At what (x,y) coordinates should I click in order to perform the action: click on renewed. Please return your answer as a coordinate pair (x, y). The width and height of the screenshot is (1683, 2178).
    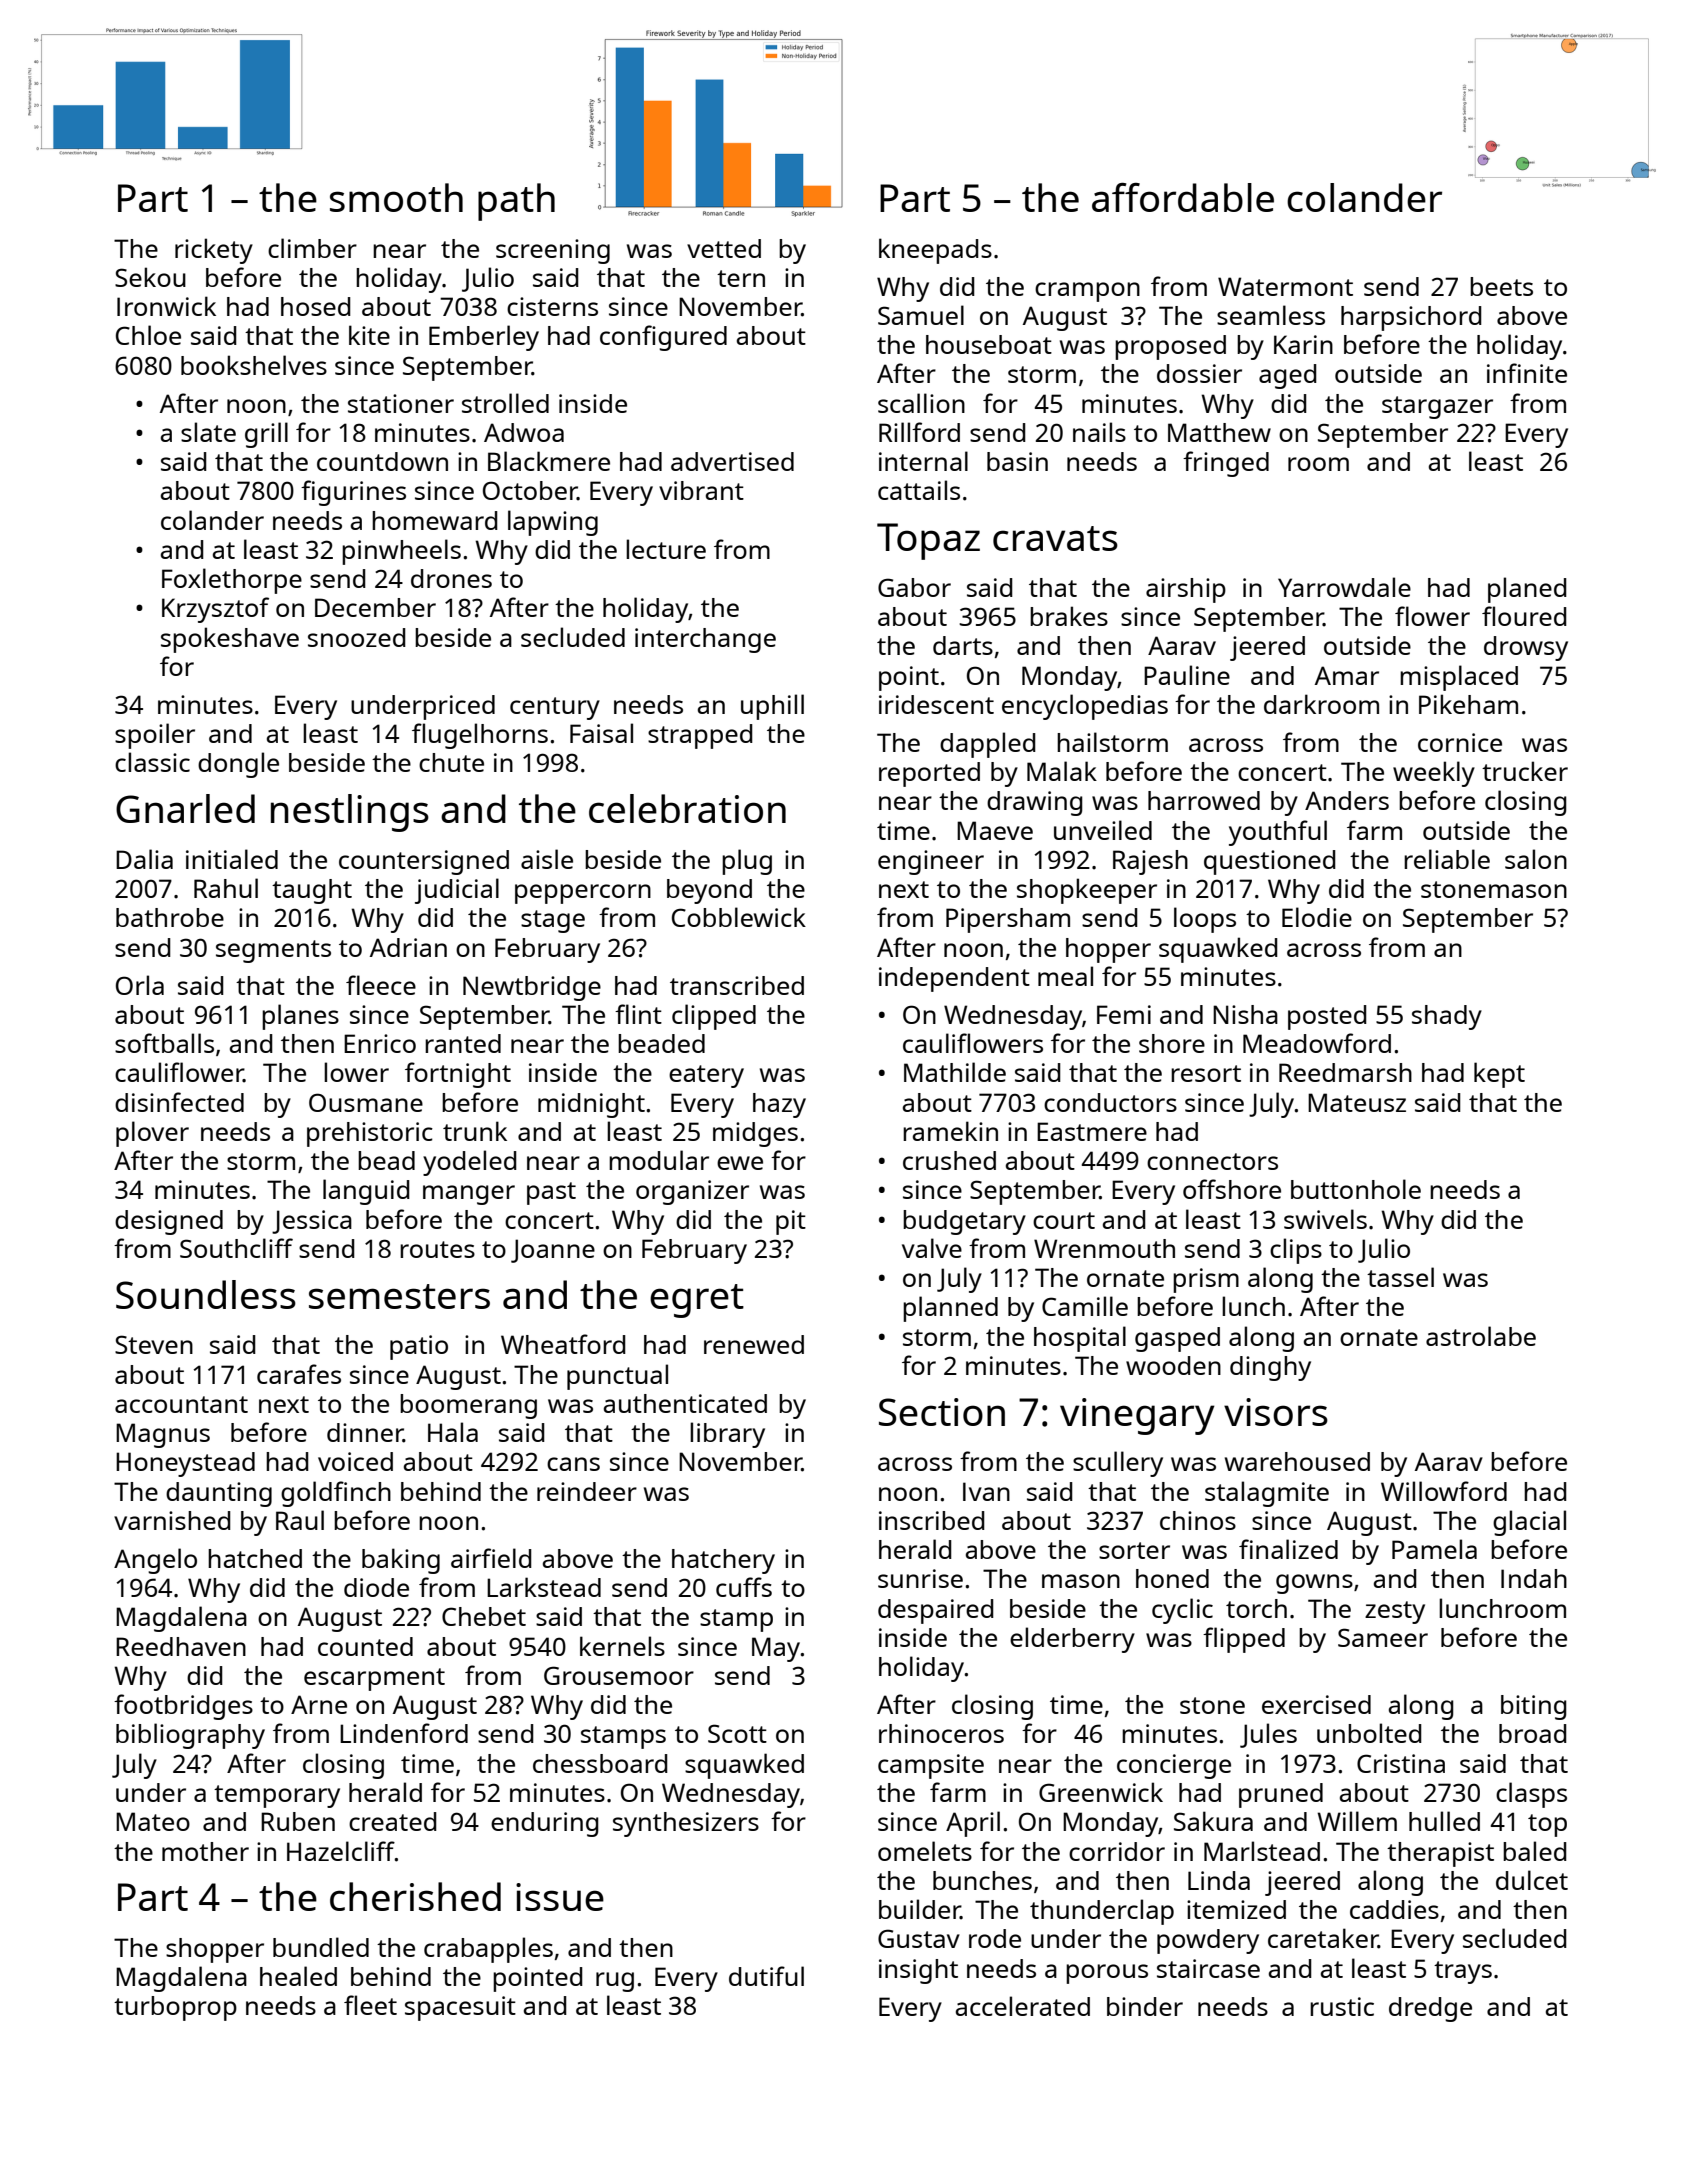
    Looking at the image, I should click on (754, 1344).
